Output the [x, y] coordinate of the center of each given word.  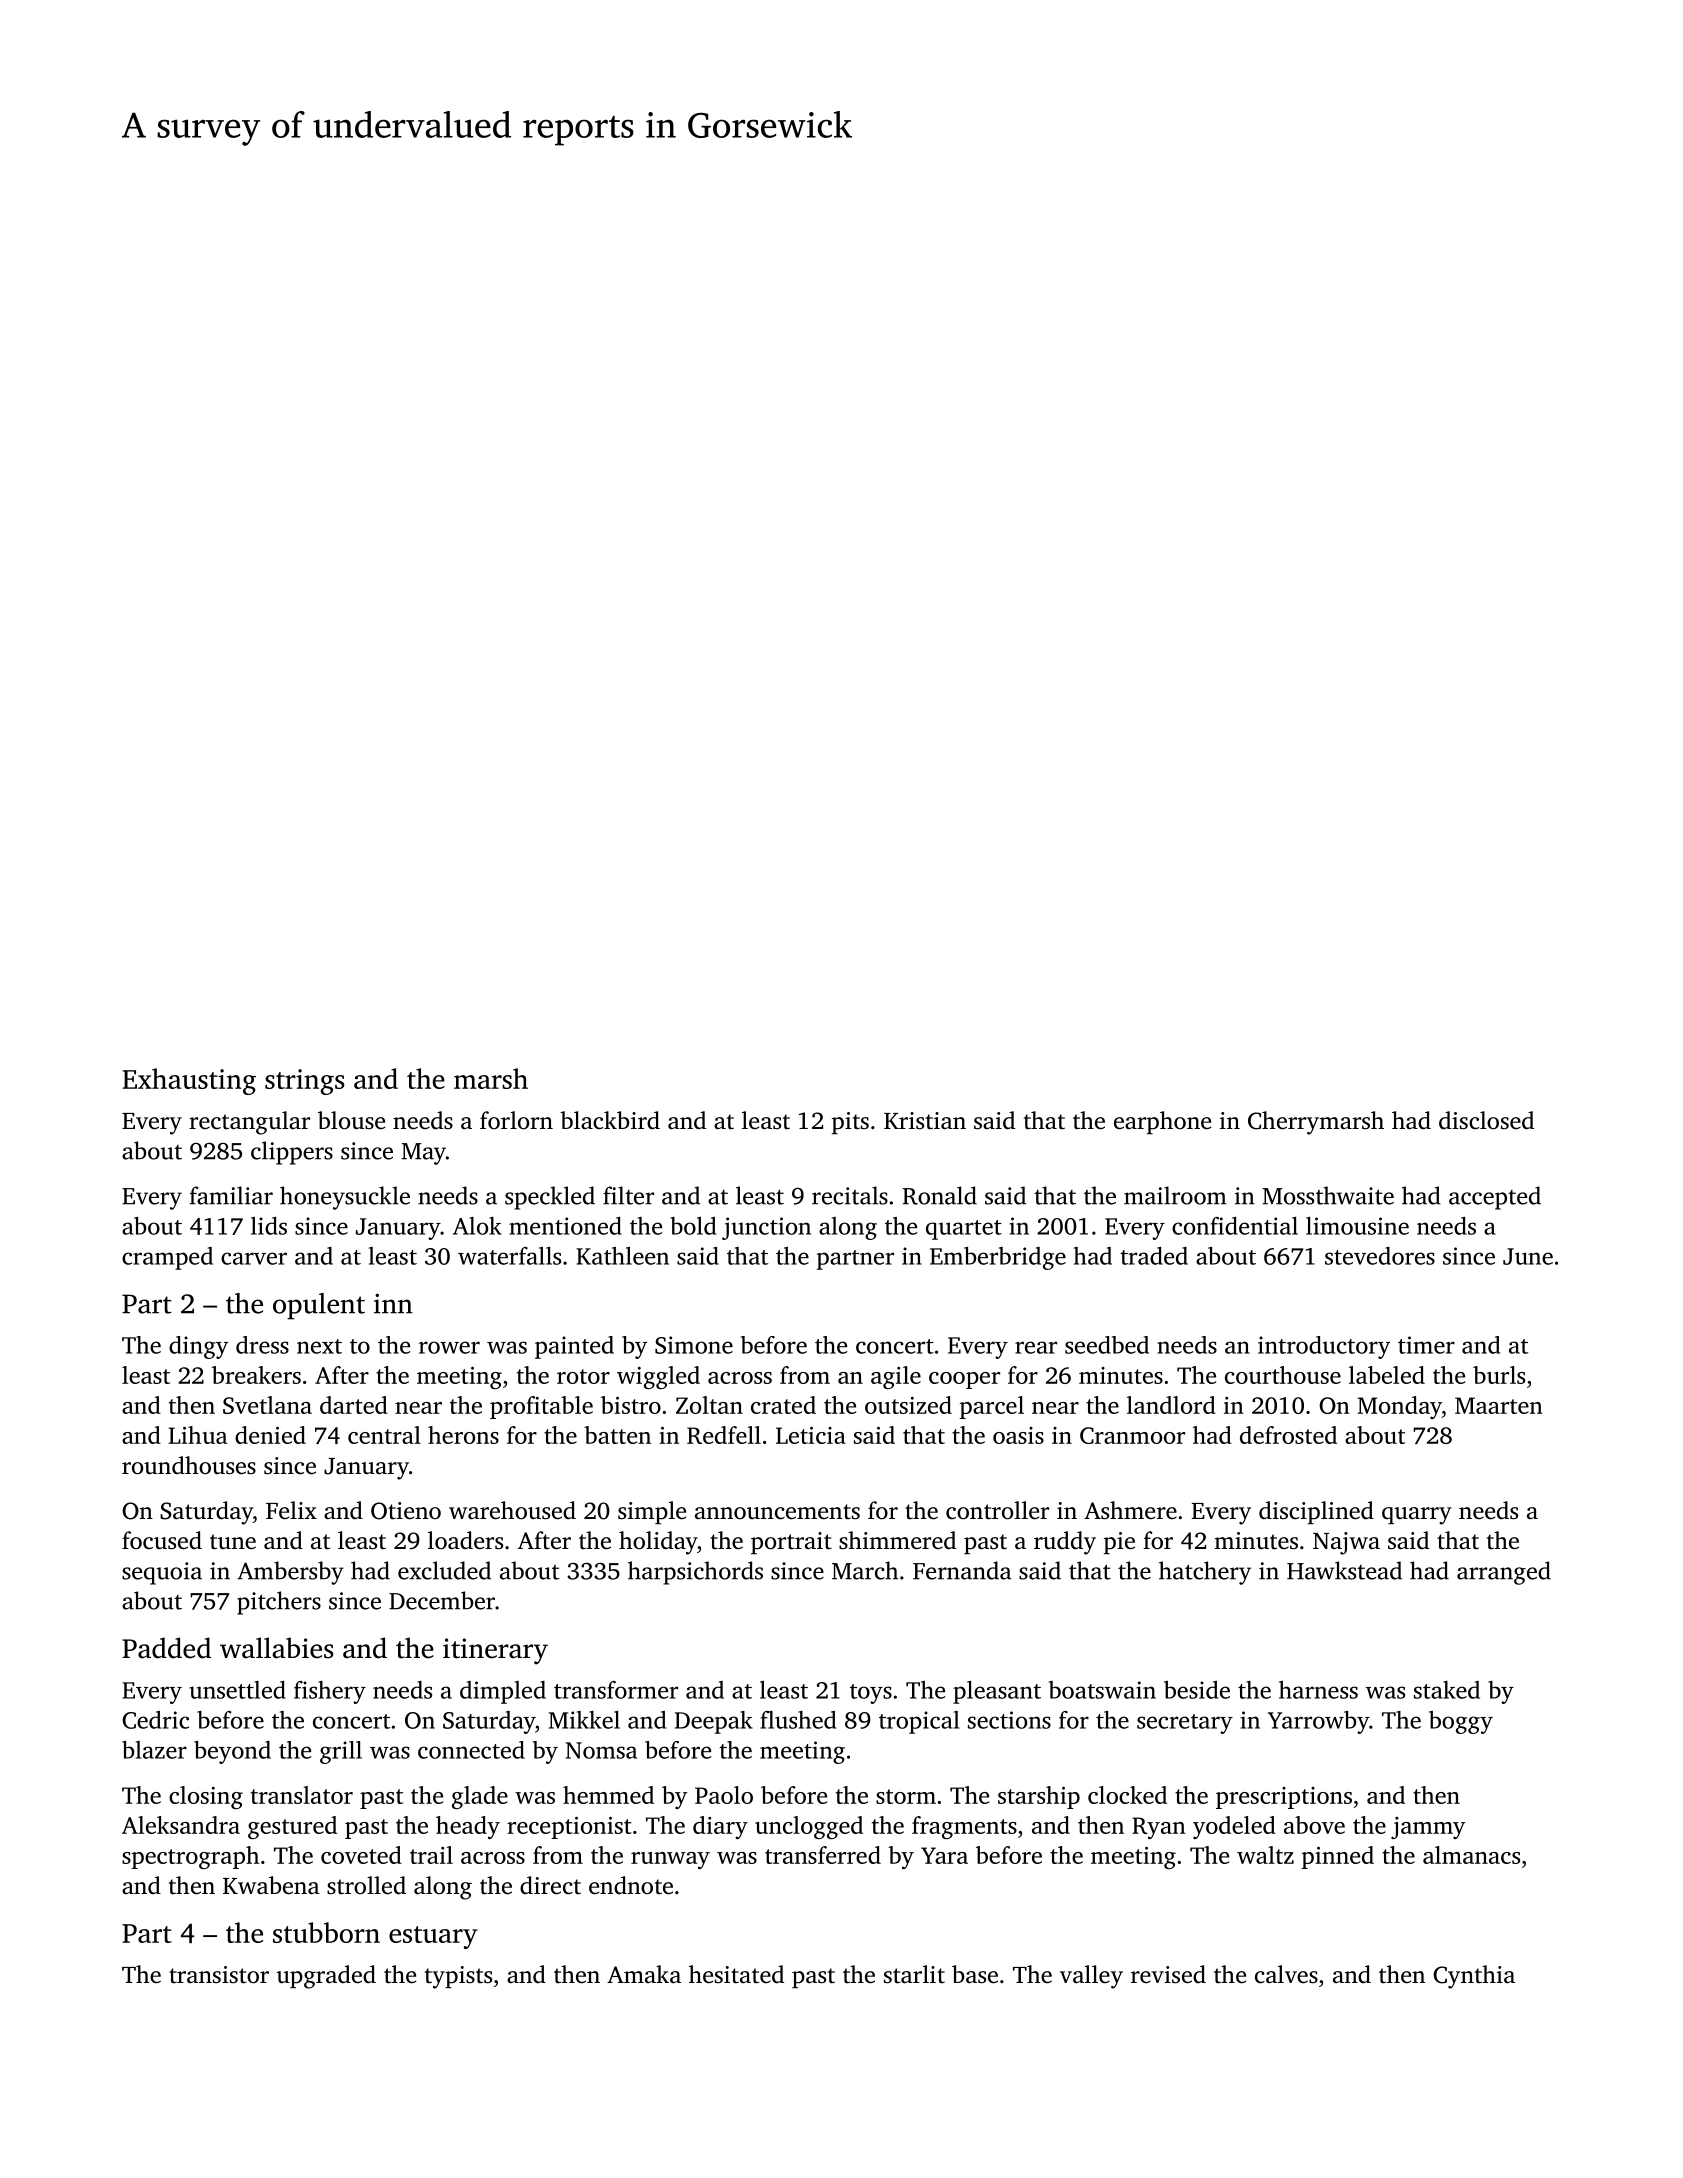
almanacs [1471, 1855]
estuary [433, 1937]
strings [305, 1082]
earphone [1162, 1122]
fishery [330, 1692]
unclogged [809, 1827]
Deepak [714, 1722]
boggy [1461, 1722]
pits [850, 1123]
